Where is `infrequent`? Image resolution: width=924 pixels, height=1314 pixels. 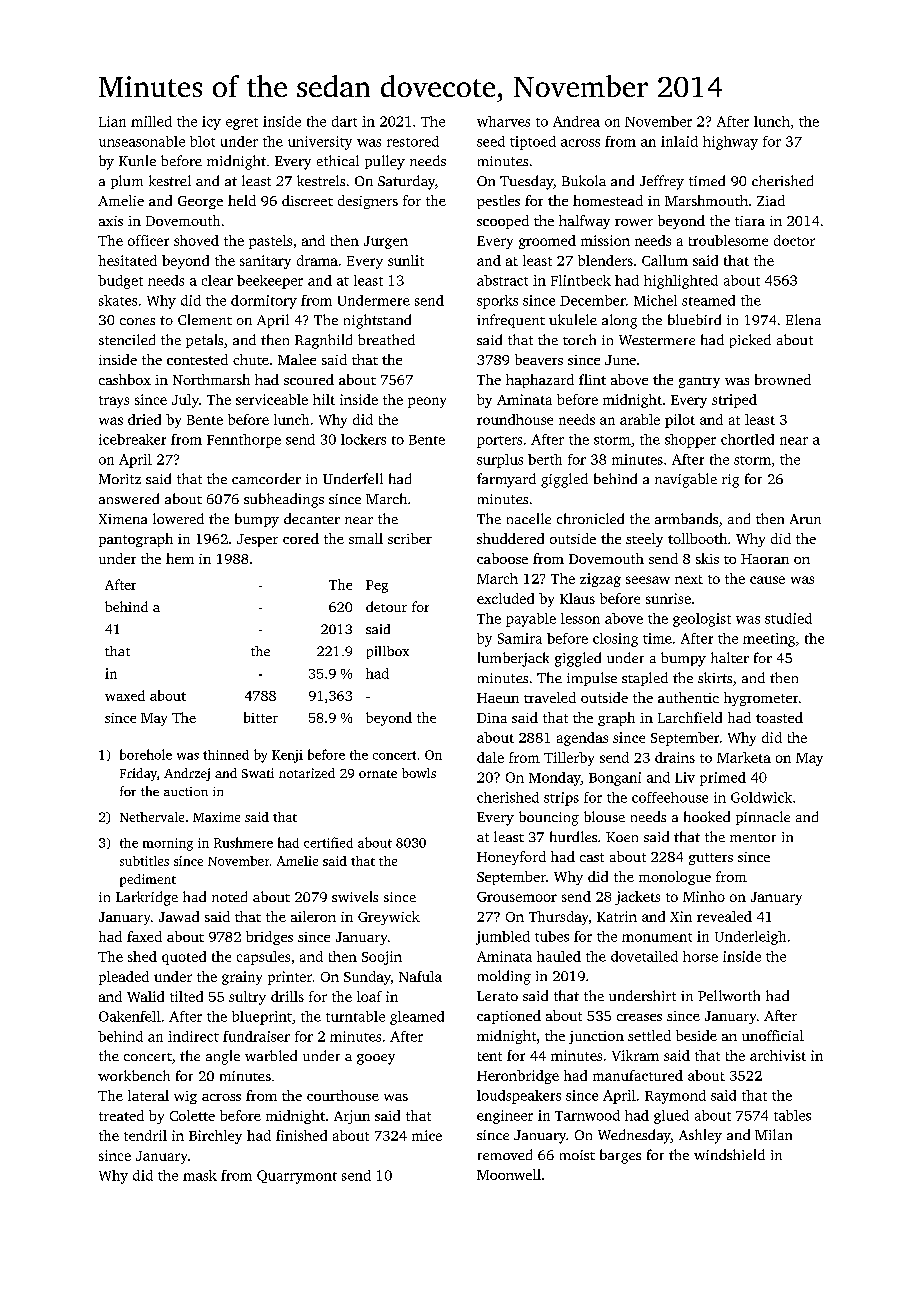 infrequent is located at coordinates (511, 321).
